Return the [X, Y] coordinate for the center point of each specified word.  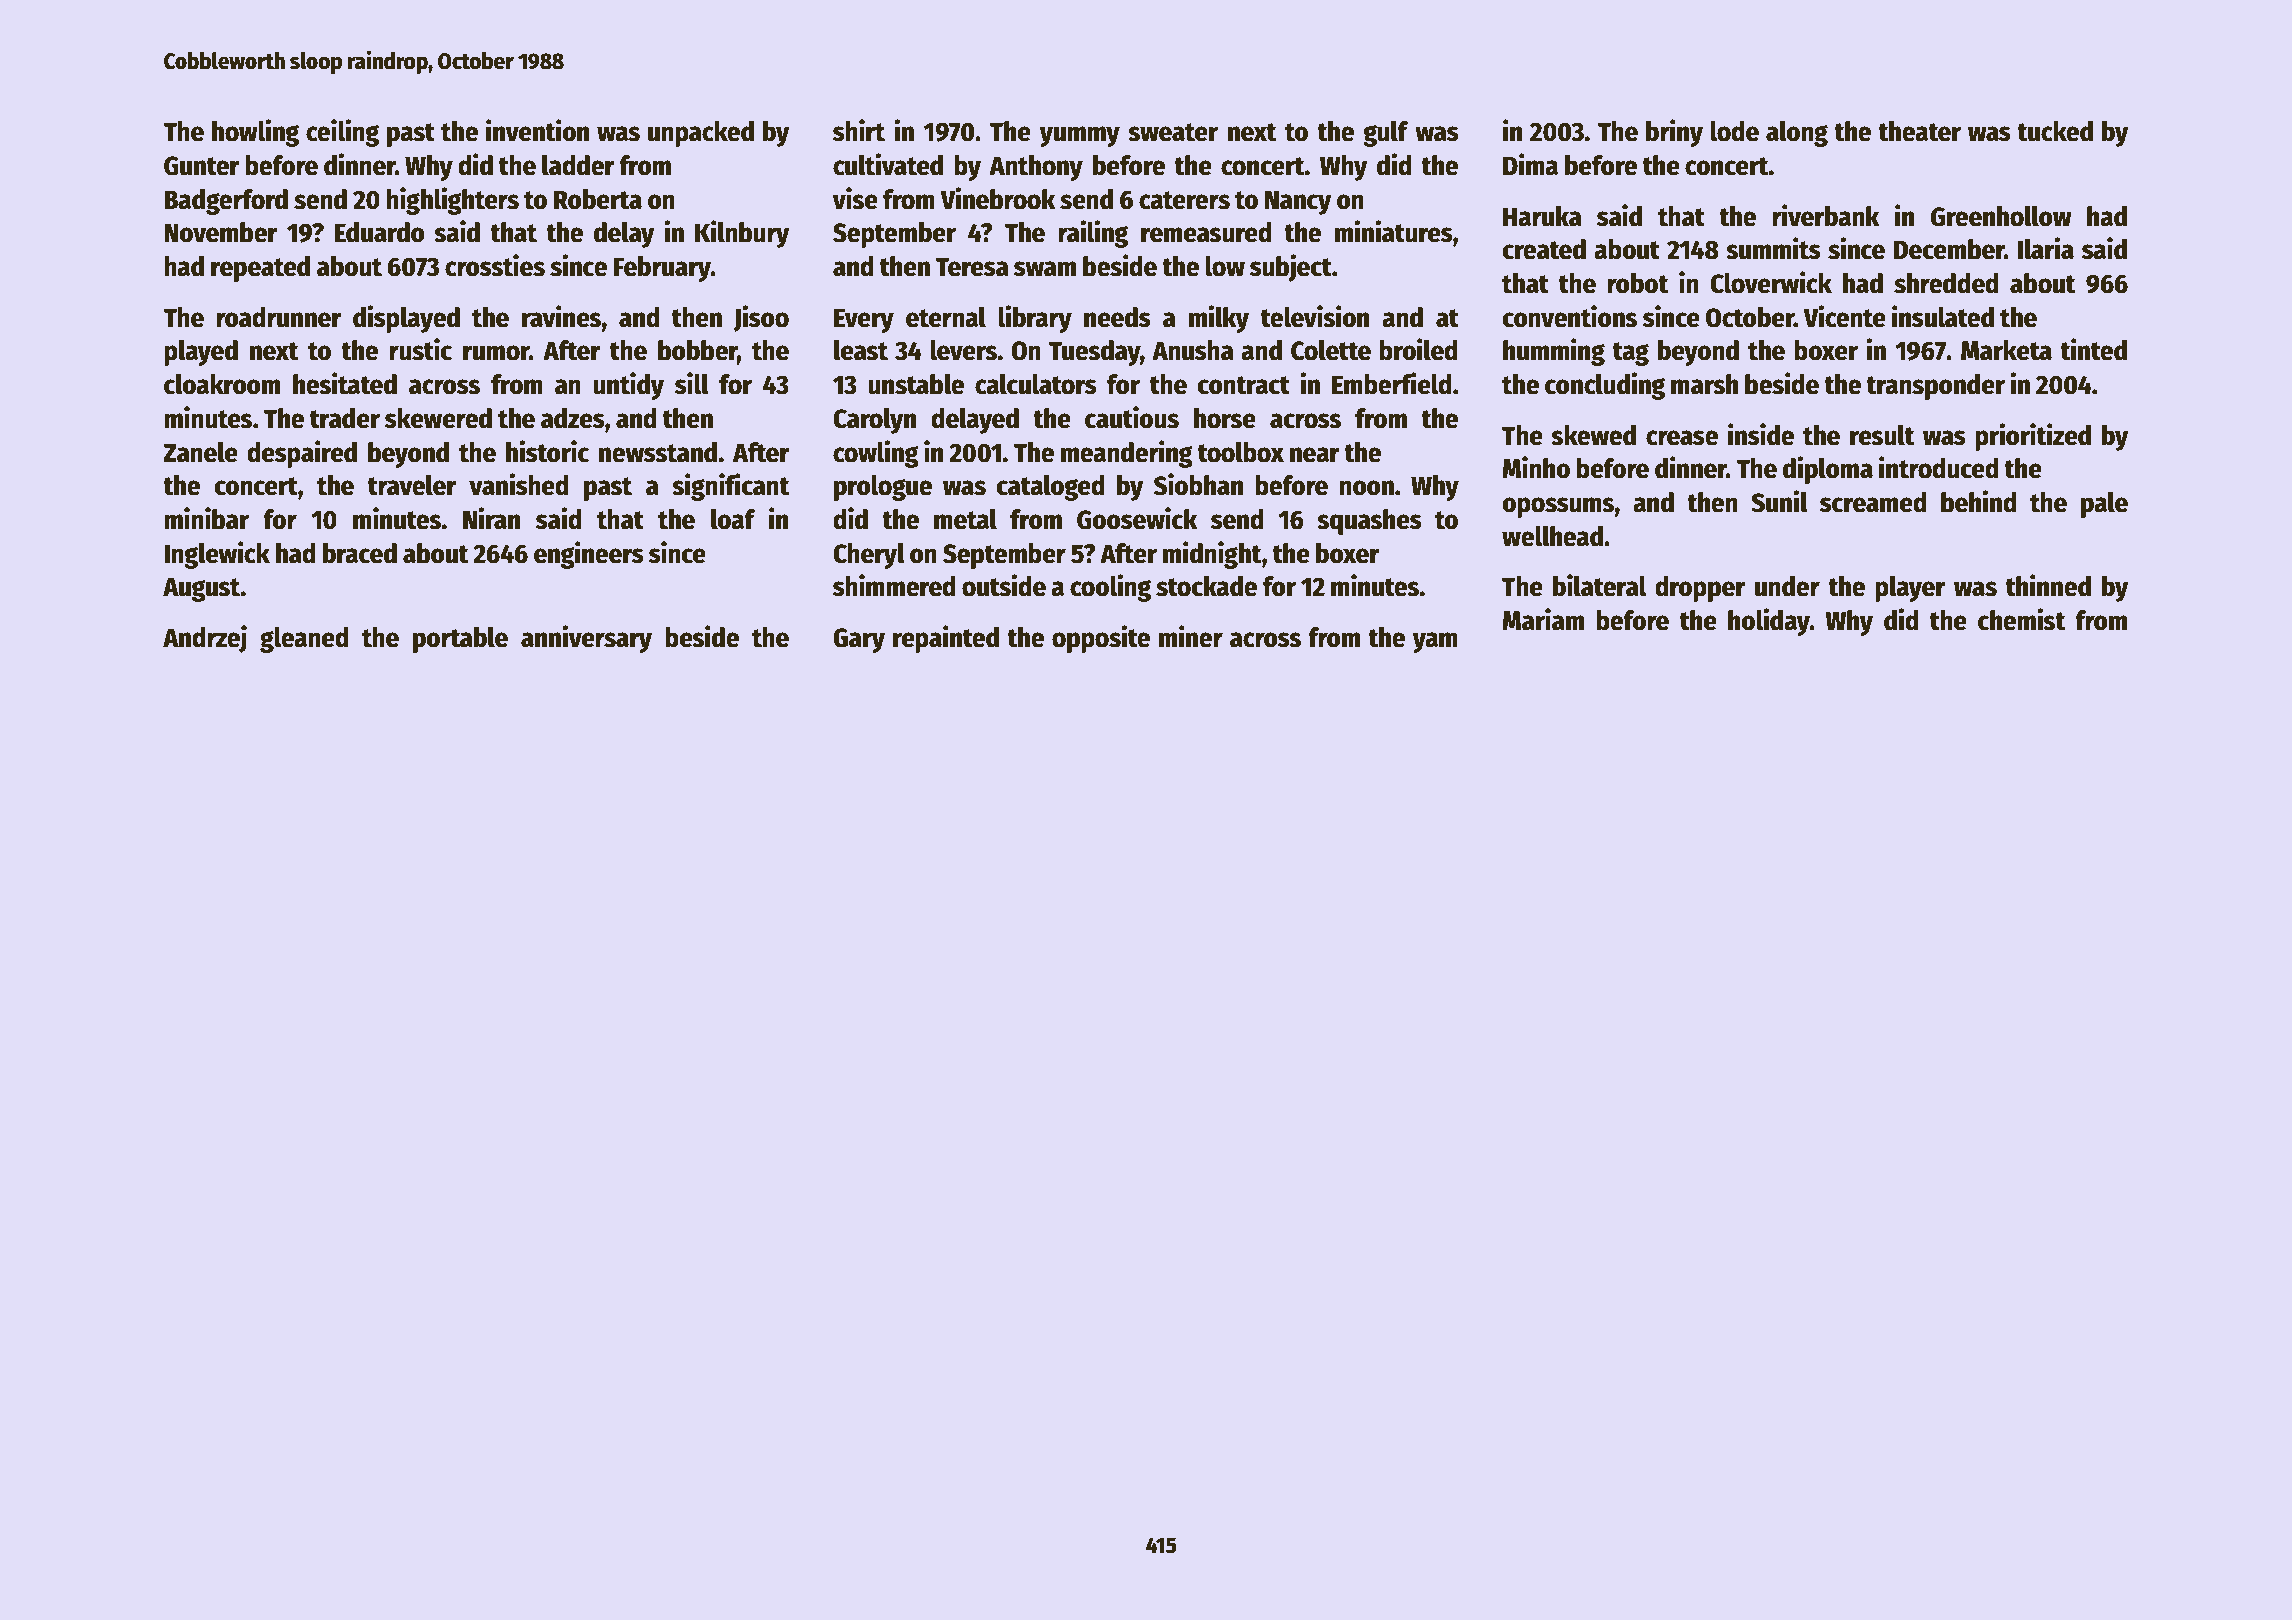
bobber [698, 351]
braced [360, 553]
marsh [1704, 384]
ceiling [342, 133]
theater [1919, 131]
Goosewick [1137, 518]
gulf [1386, 134]
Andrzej [205, 639]
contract [1244, 385]
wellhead [1552, 536]
